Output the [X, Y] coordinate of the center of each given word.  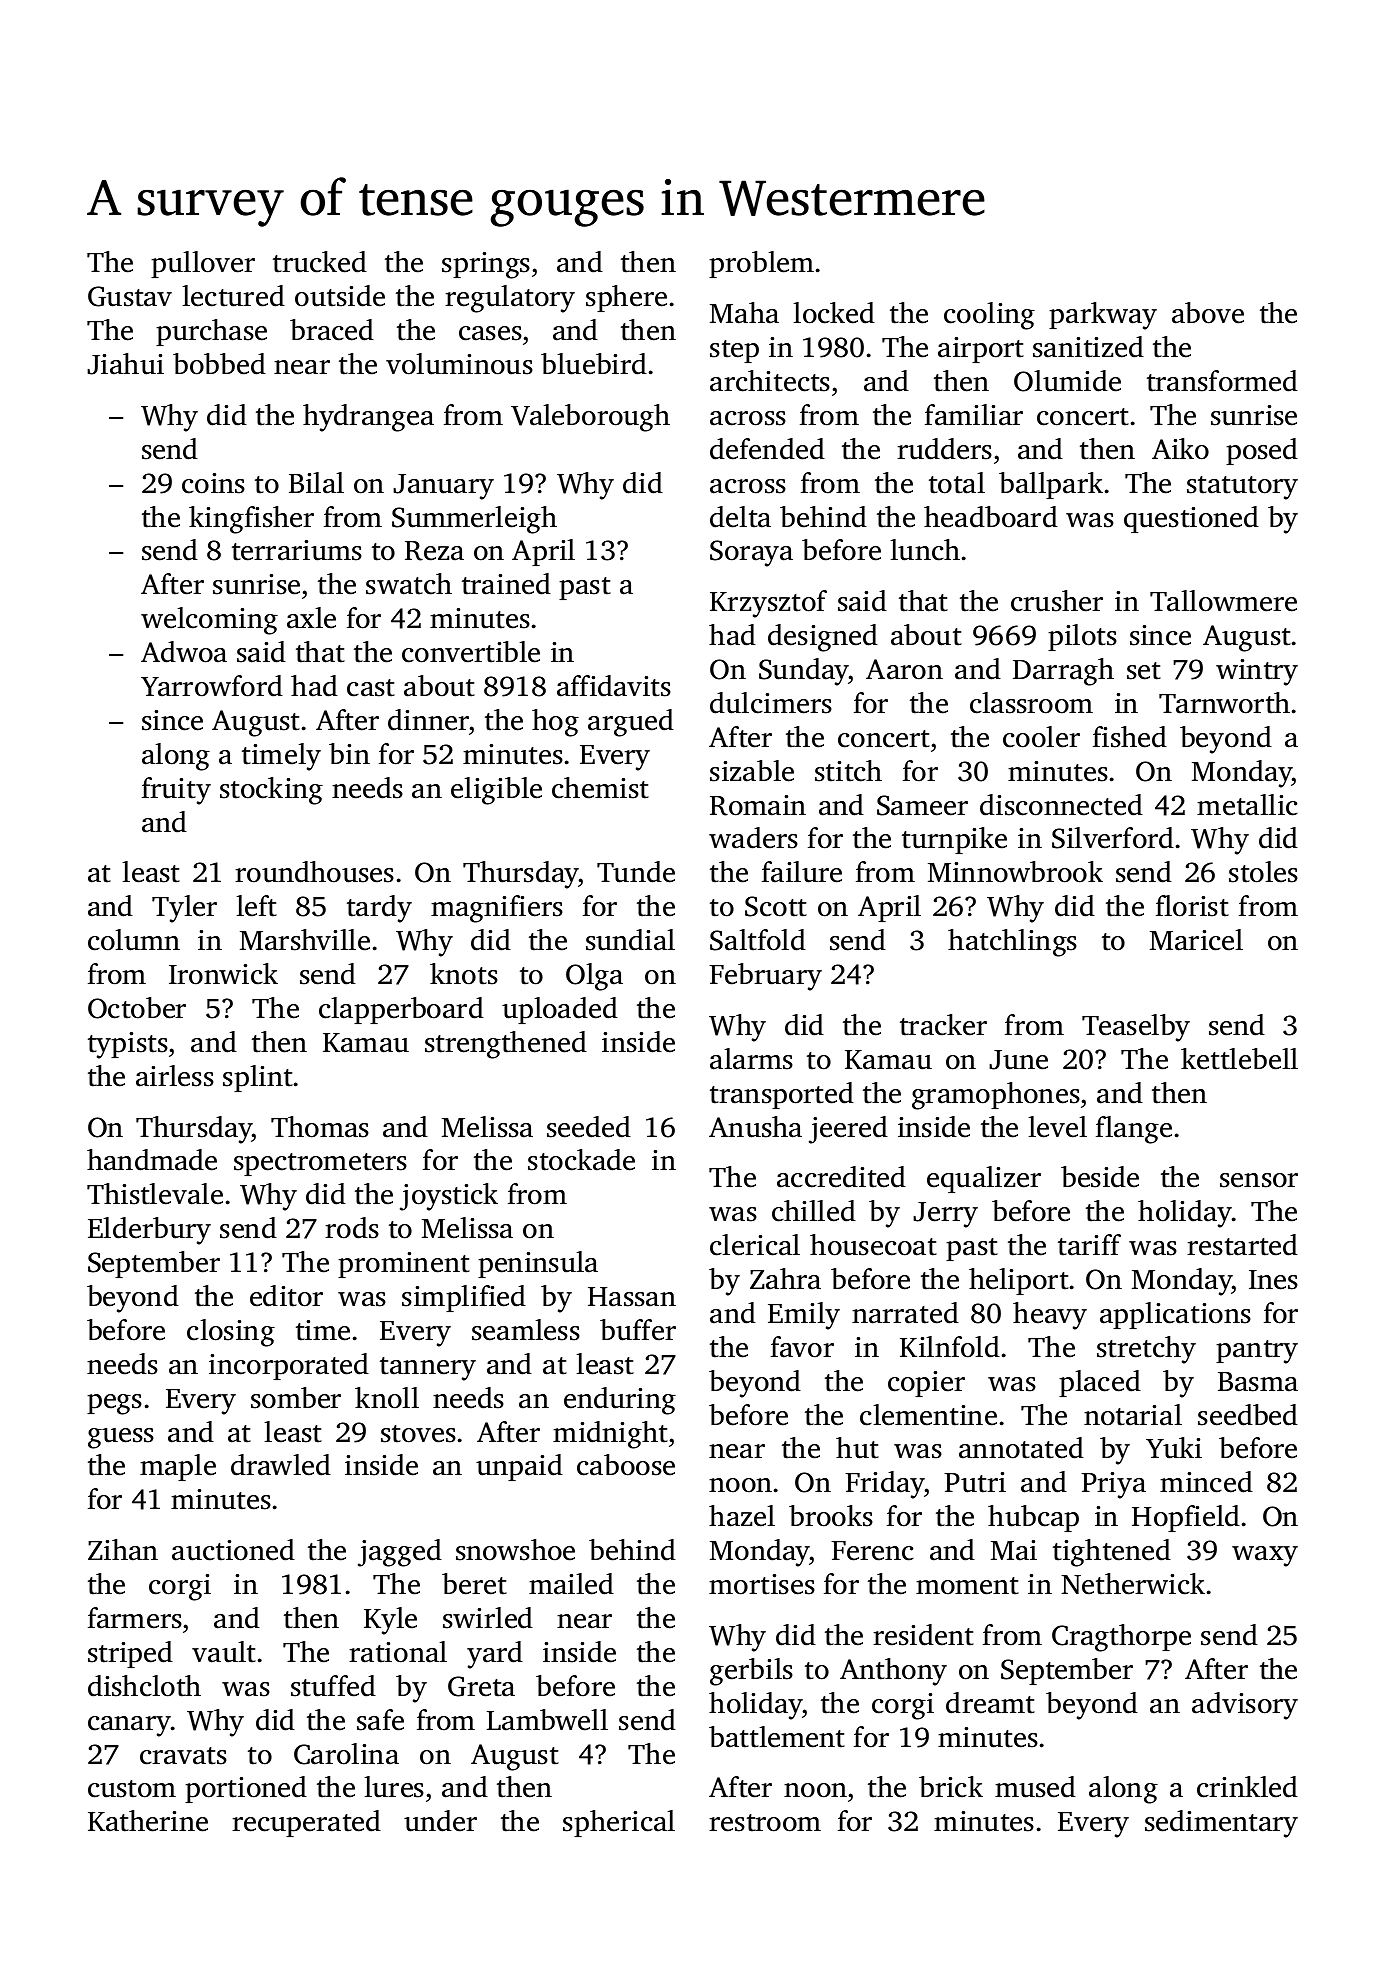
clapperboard [401, 1010]
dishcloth [144, 1686]
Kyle [390, 1621]
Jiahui [125, 364]
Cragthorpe [1121, 1638]
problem [761, 264]
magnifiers [497, 909]
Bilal [316, 483]
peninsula [538, 1264]
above [1208, 313]
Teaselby [1136, 1028]
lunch [925, 550]
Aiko [1180, 449]
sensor [1259, 1180]
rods [352, 1228]
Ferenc [872, 1551]
